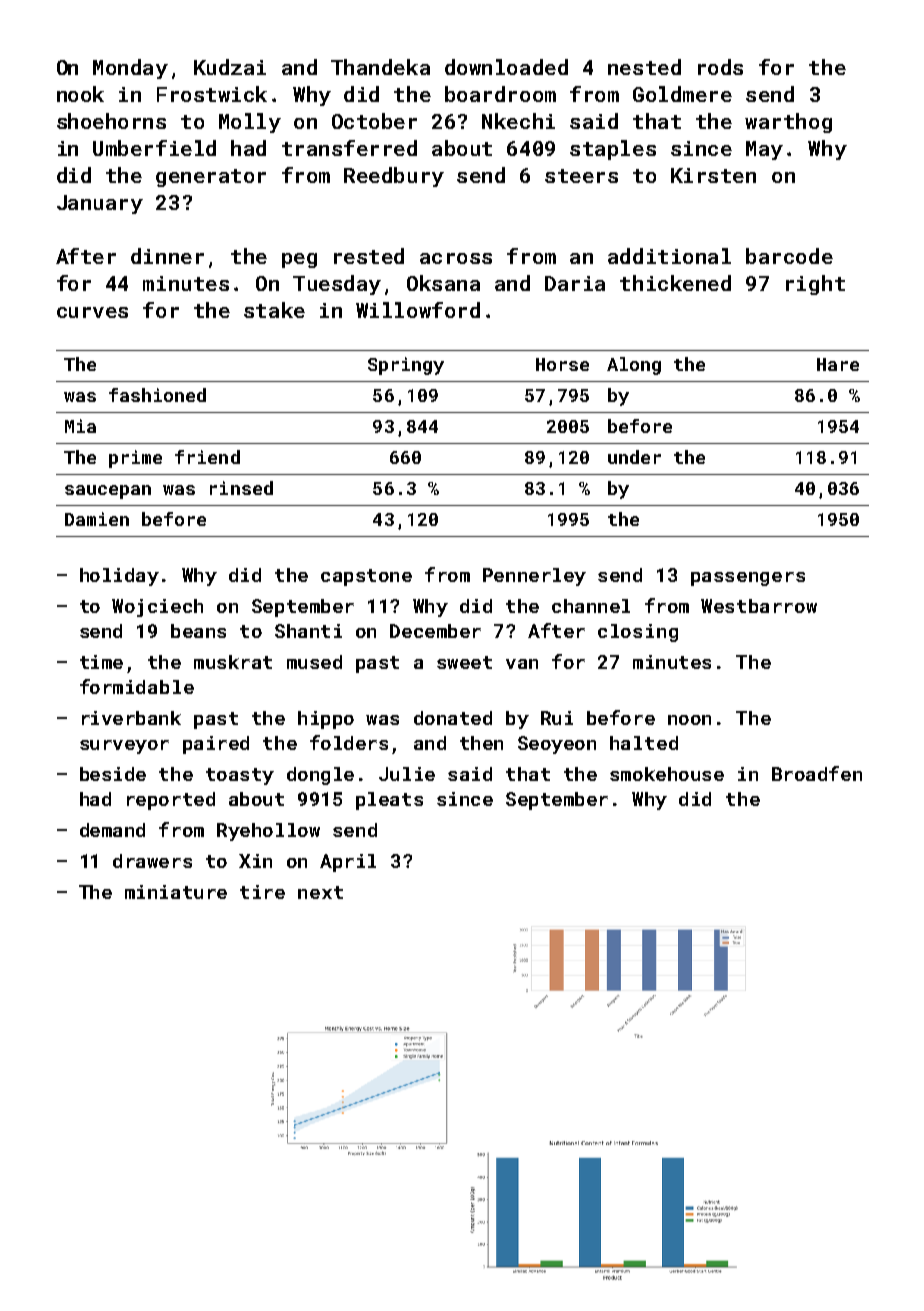  Describe the element at coordinates (418, 310) in the screenshot. I see `Willowford` at that location.
